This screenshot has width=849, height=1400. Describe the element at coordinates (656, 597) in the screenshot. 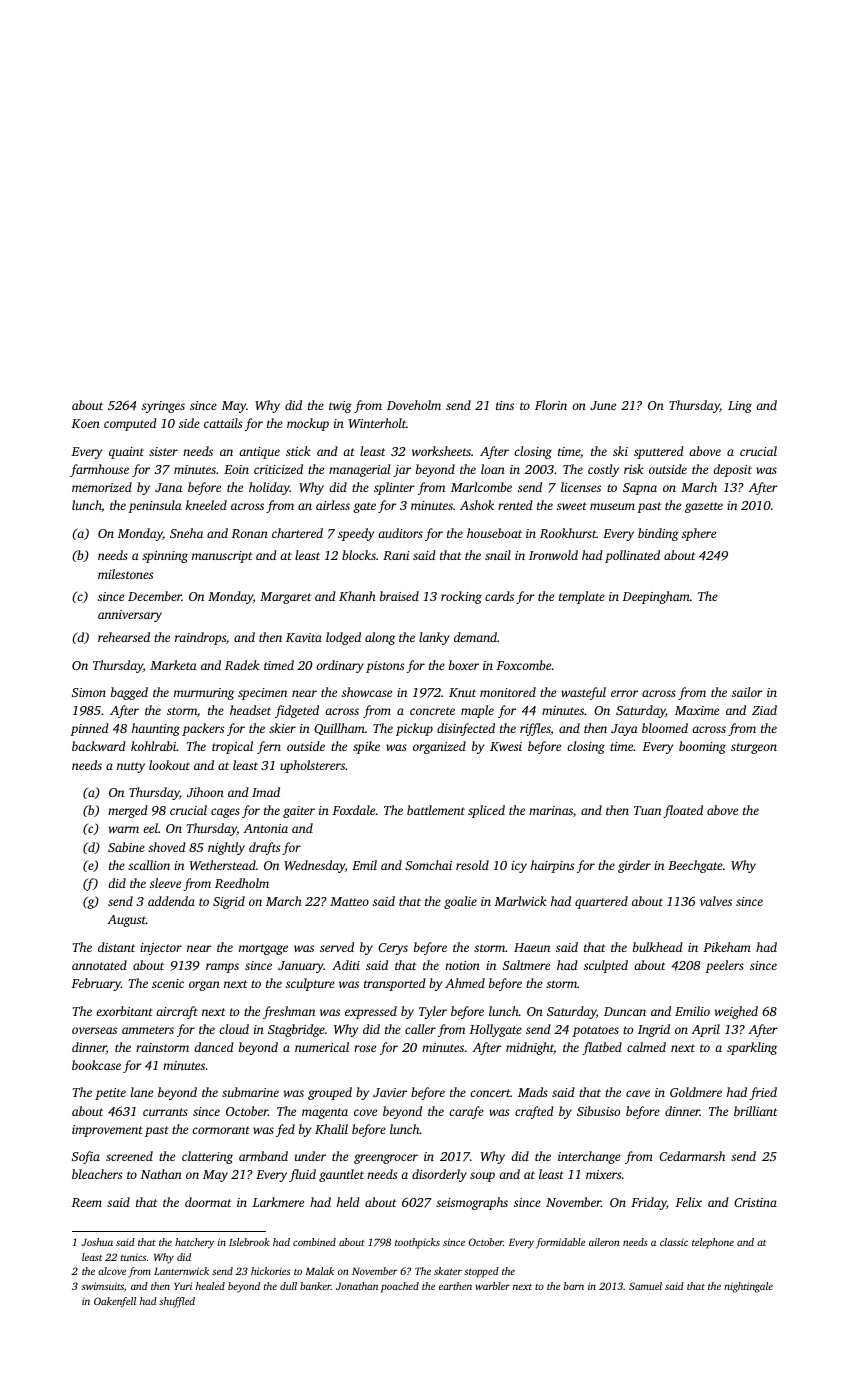

I see `Deepingham` at that location.
